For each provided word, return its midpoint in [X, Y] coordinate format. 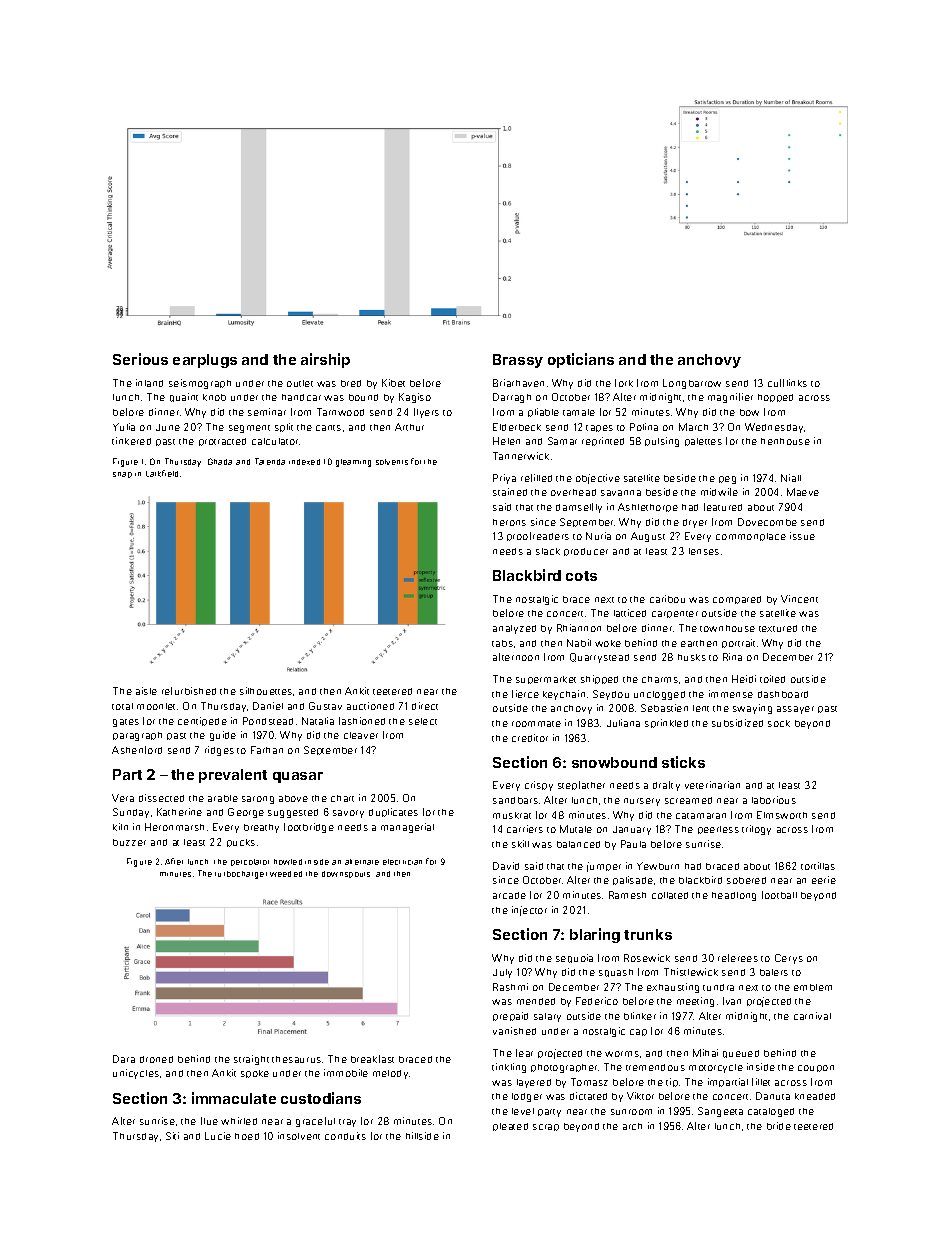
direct [425, 706]
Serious [140, 359]
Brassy [518, 361]
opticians [581, 360]
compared [737, 600]
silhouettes [266, 691]
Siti [172, 1136]
